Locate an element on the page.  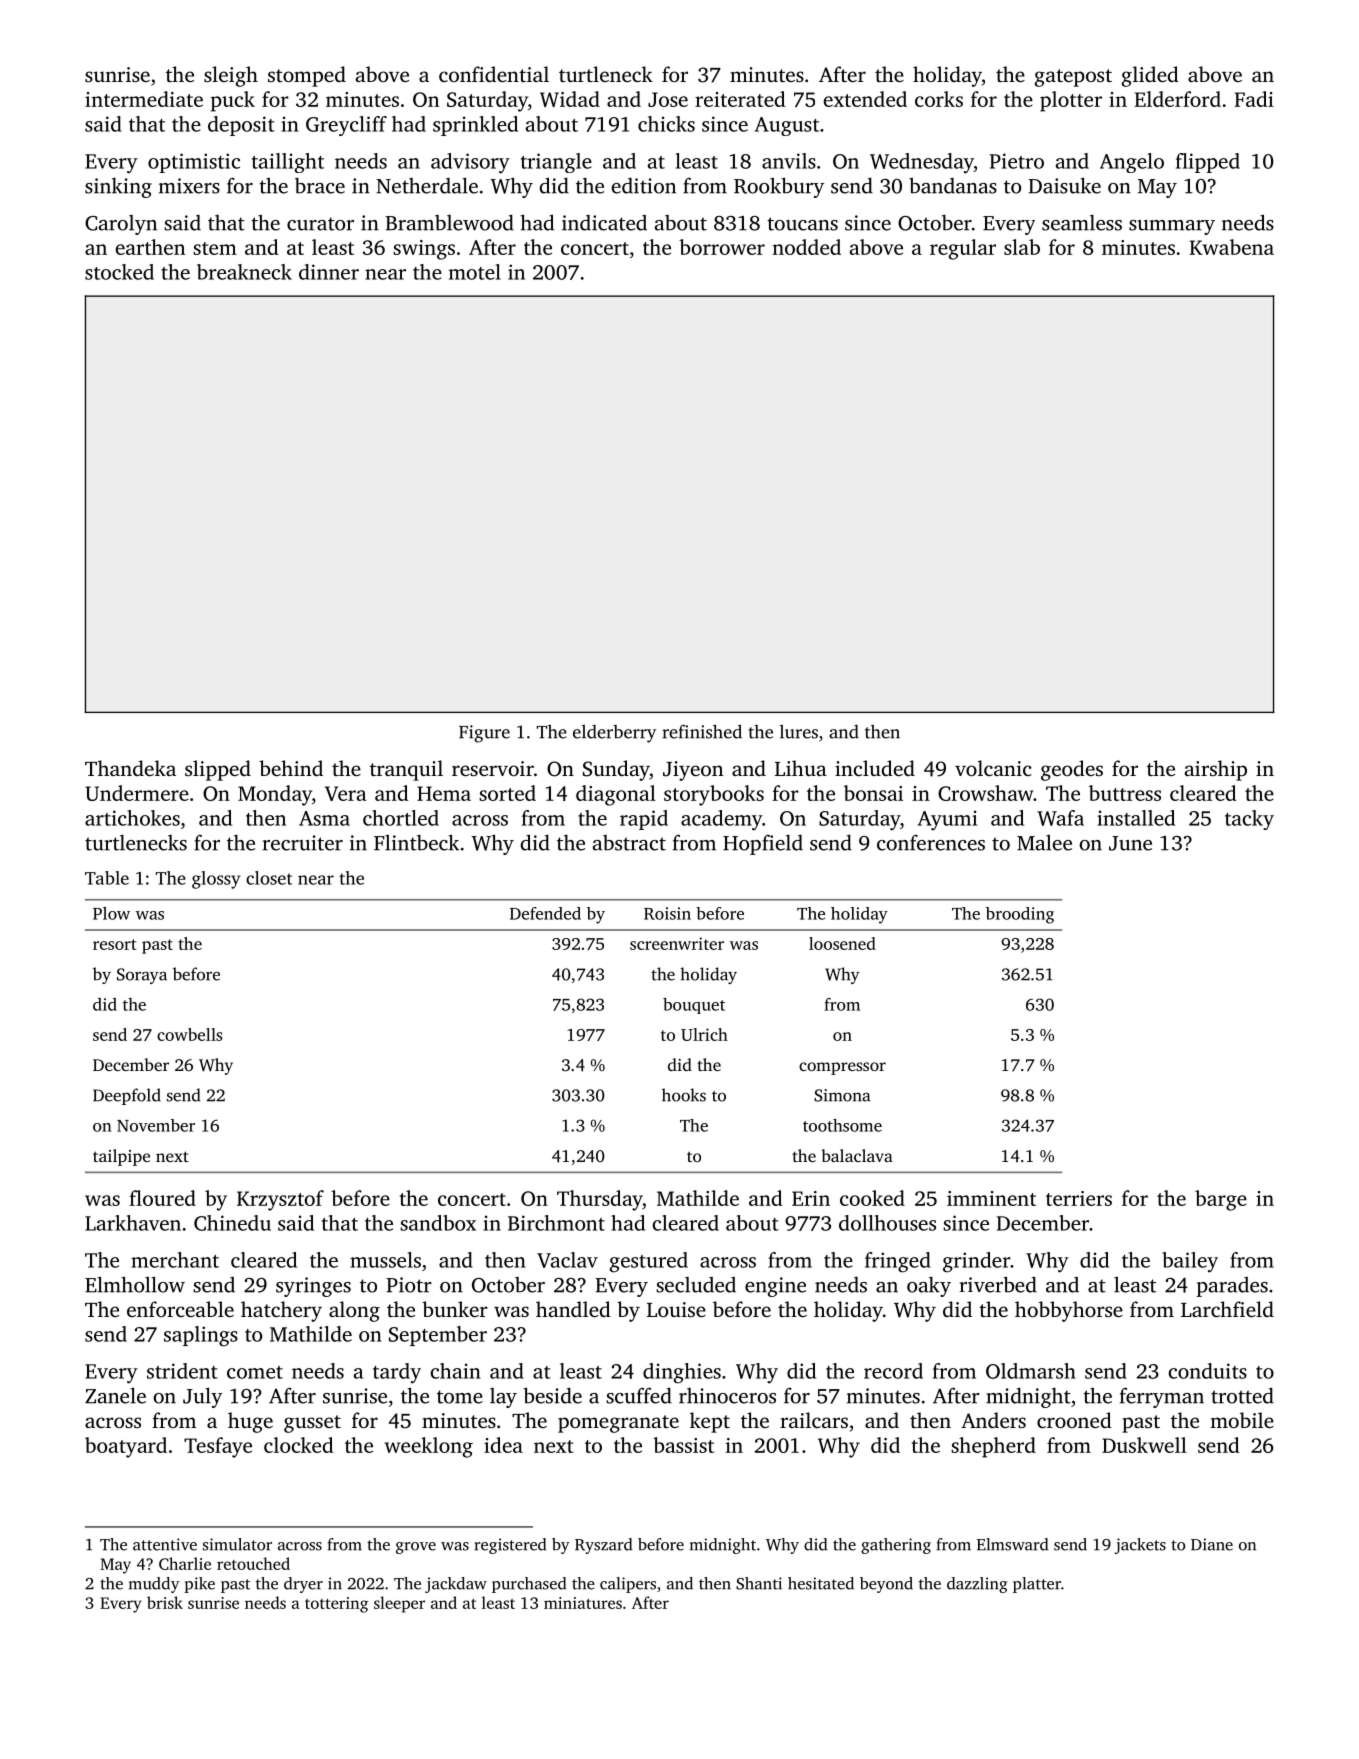
geodes is located at coordinates (1072, 770).
